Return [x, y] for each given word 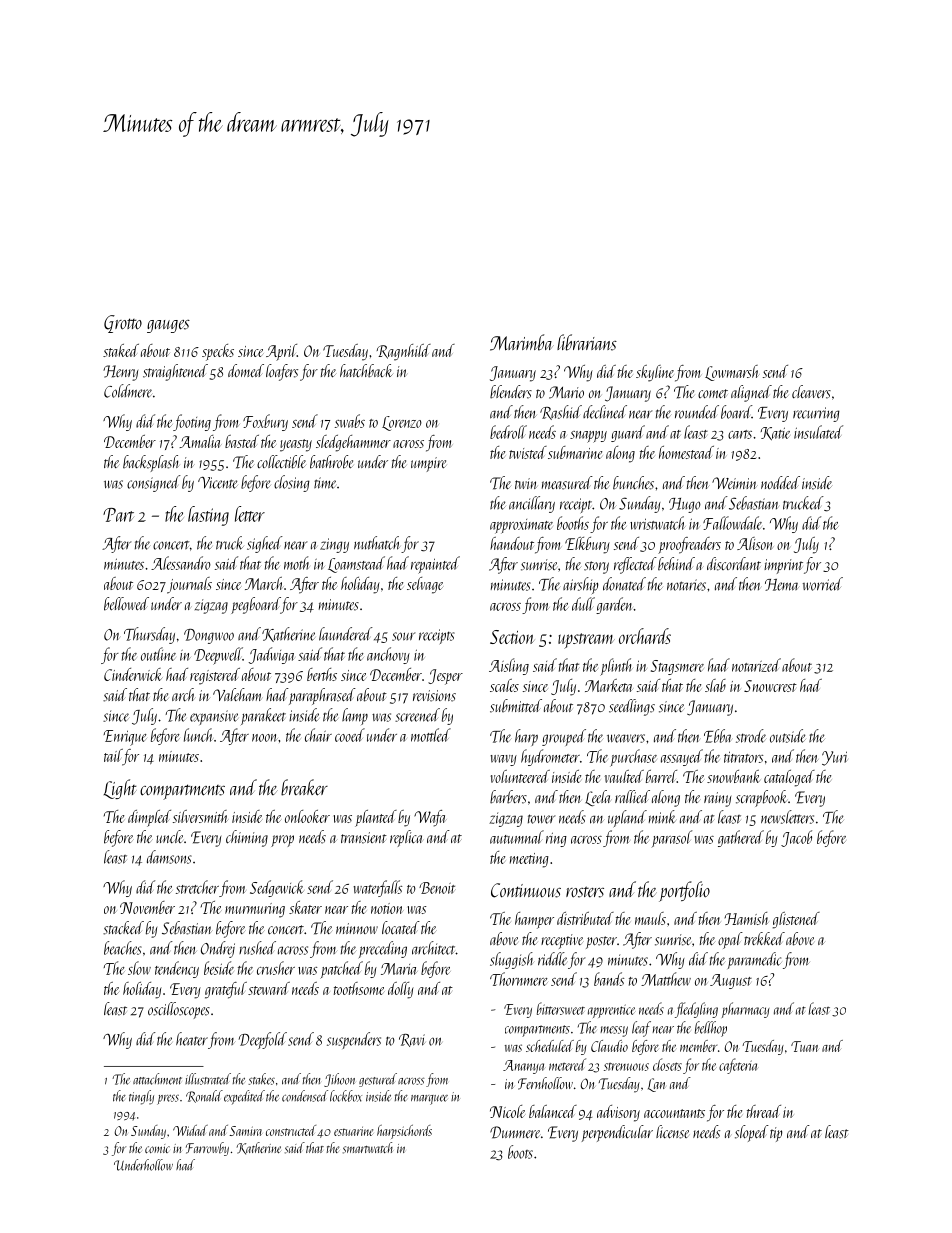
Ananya [523, 1067]
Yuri [834, 758]
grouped [564, 737]
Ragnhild [403, 352]
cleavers [811, 392]
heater [192, 1039]
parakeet [263, 716]
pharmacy [746, 1010]
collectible [281, 462]
